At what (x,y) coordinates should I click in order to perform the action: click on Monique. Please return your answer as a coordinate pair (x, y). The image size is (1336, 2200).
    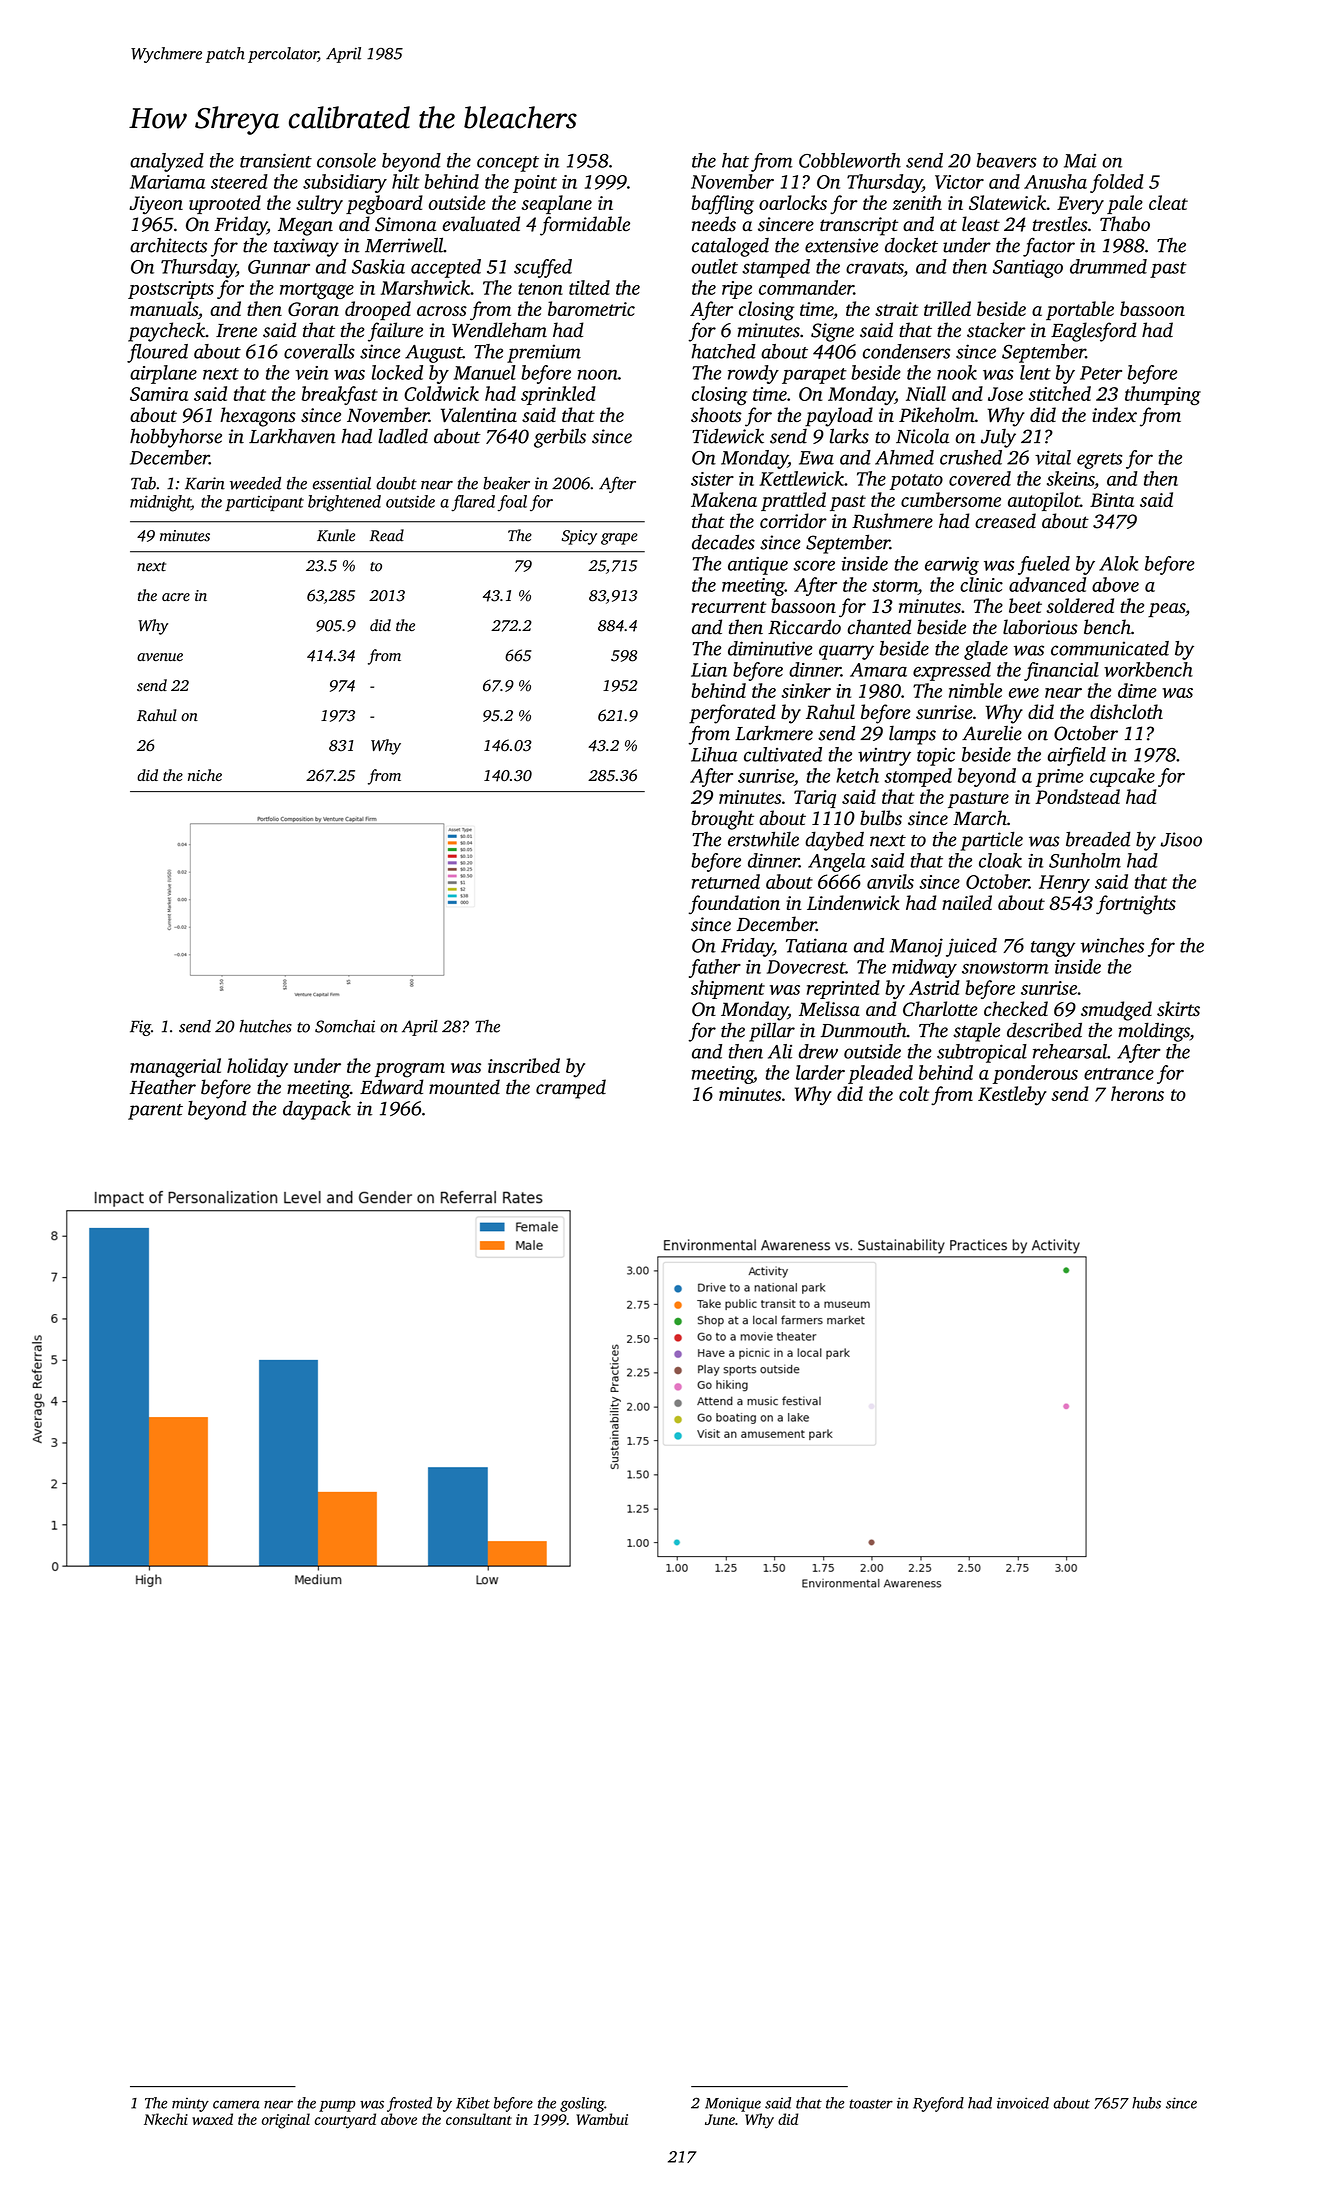
    Looking at the image, I should click on (733, 2104).
